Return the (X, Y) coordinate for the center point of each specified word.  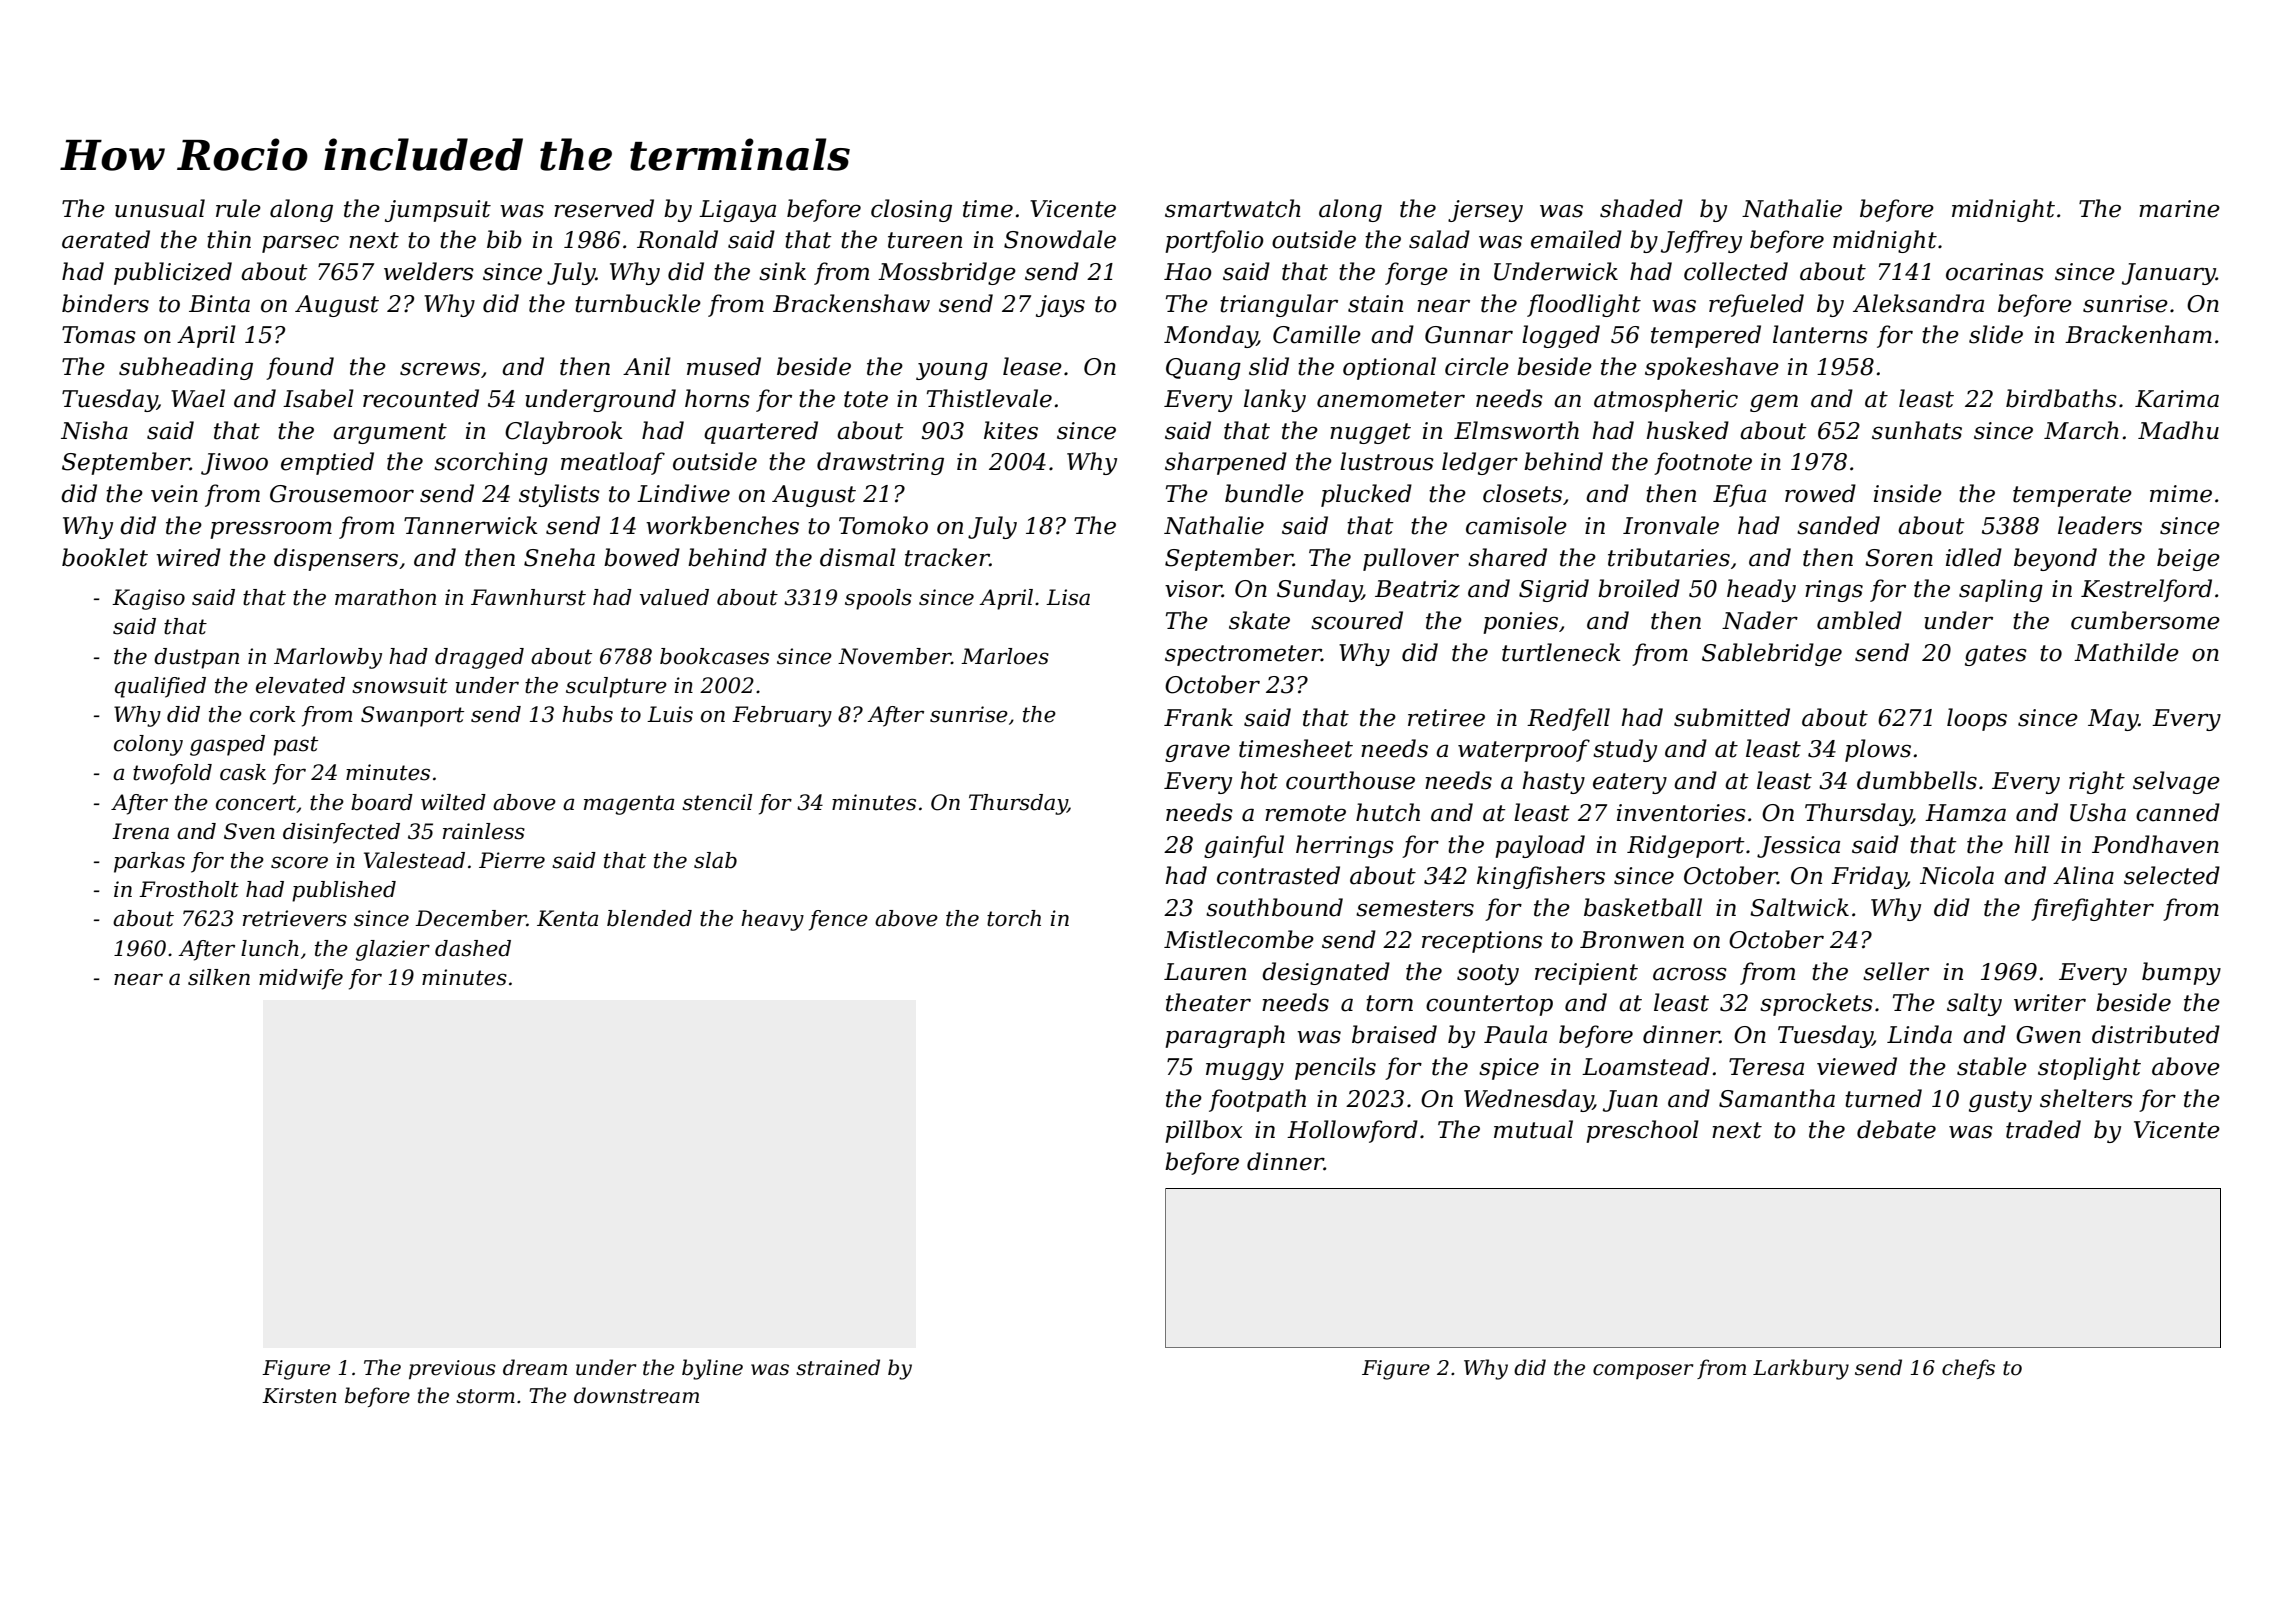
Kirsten (299, 1396)
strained (838, 1367)
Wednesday (1528, 1100)
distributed (2156, 1034)
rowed (1820, 493)
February (782, 716)
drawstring (880, 463)
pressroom (271, 530)
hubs (587, 714)
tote (866, 399)
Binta (219, 304)
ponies (1520, 623)
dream (535, 1367)
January (2169, 274)
